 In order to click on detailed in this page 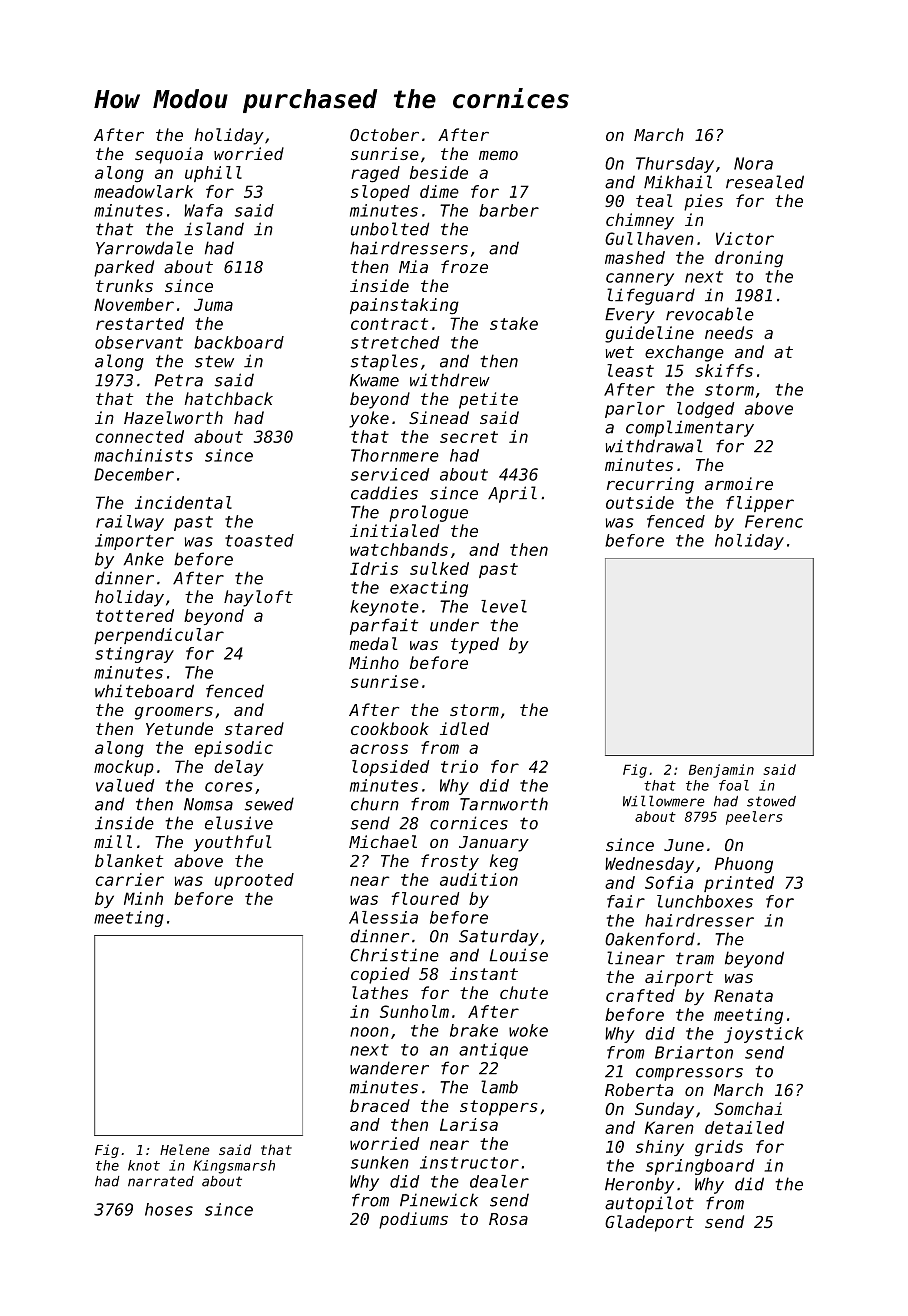, I will do `click(744, 1127)`.
